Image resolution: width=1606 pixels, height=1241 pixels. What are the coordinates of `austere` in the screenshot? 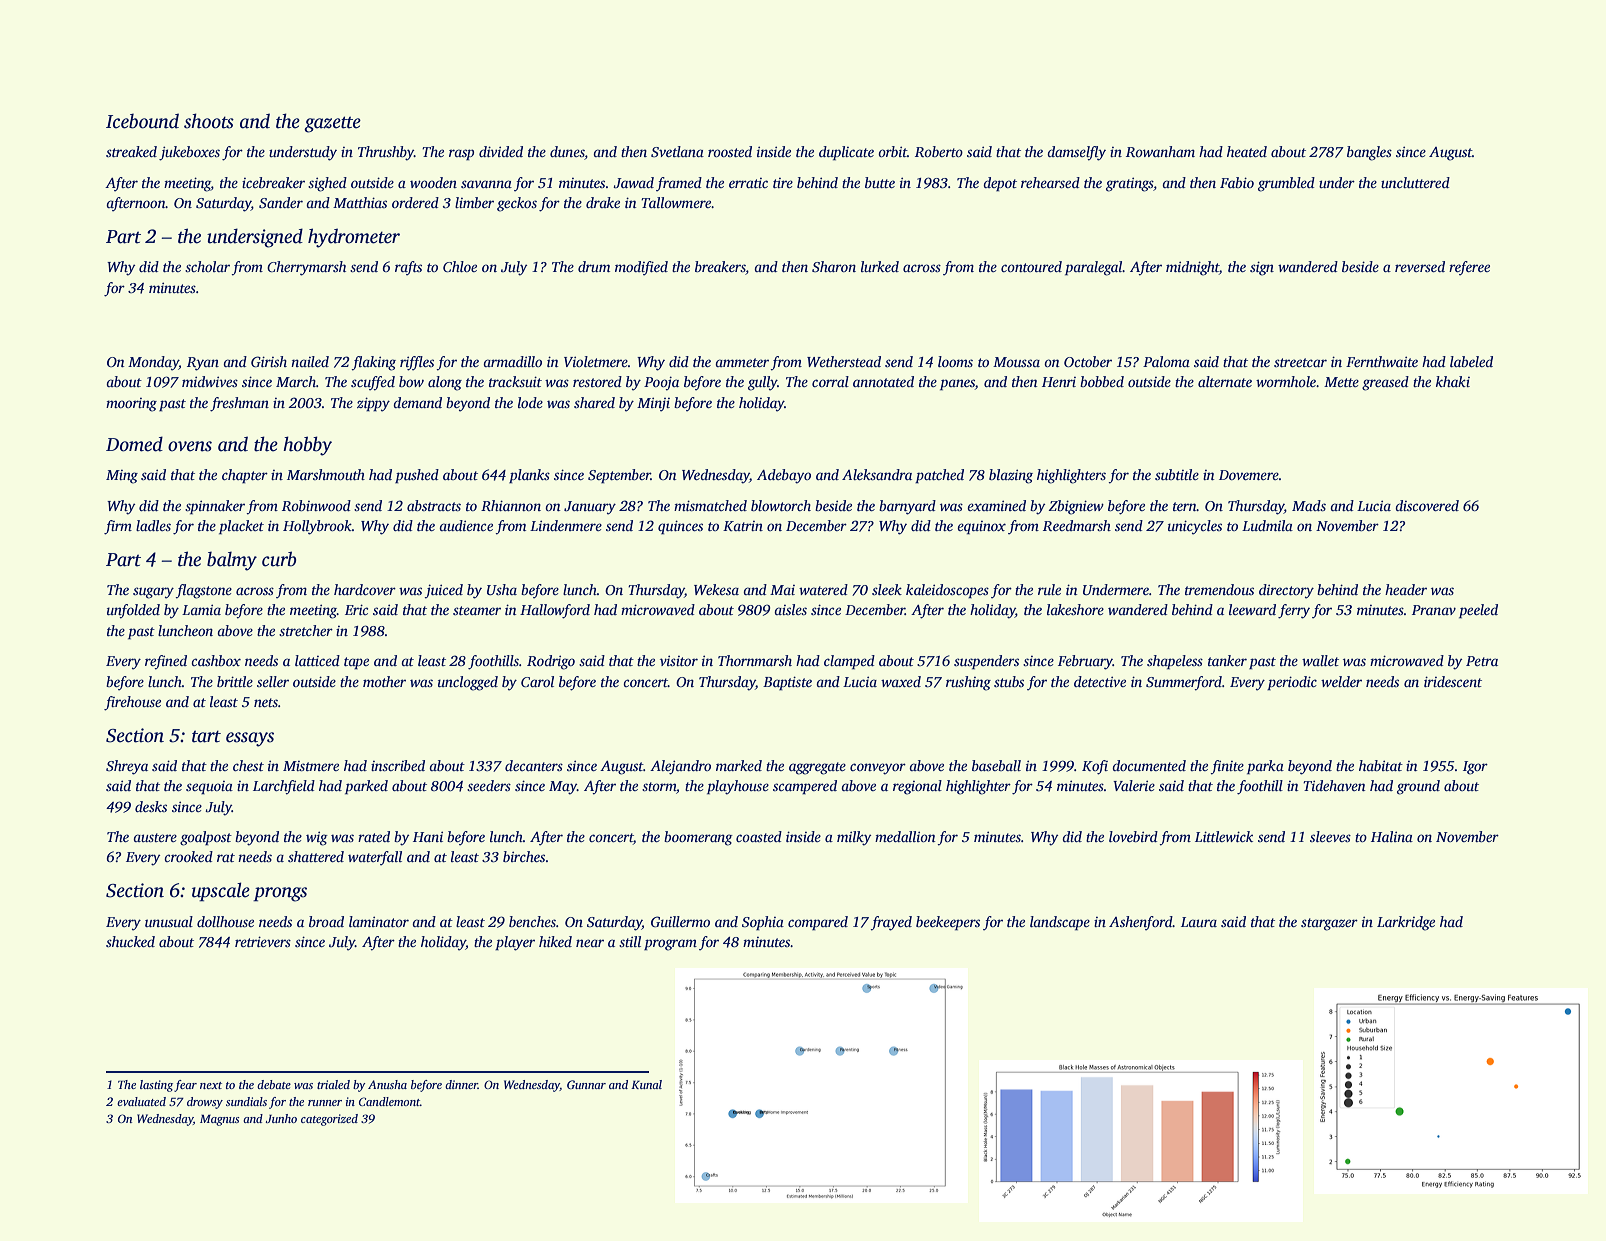 It's located at (155, 837).
